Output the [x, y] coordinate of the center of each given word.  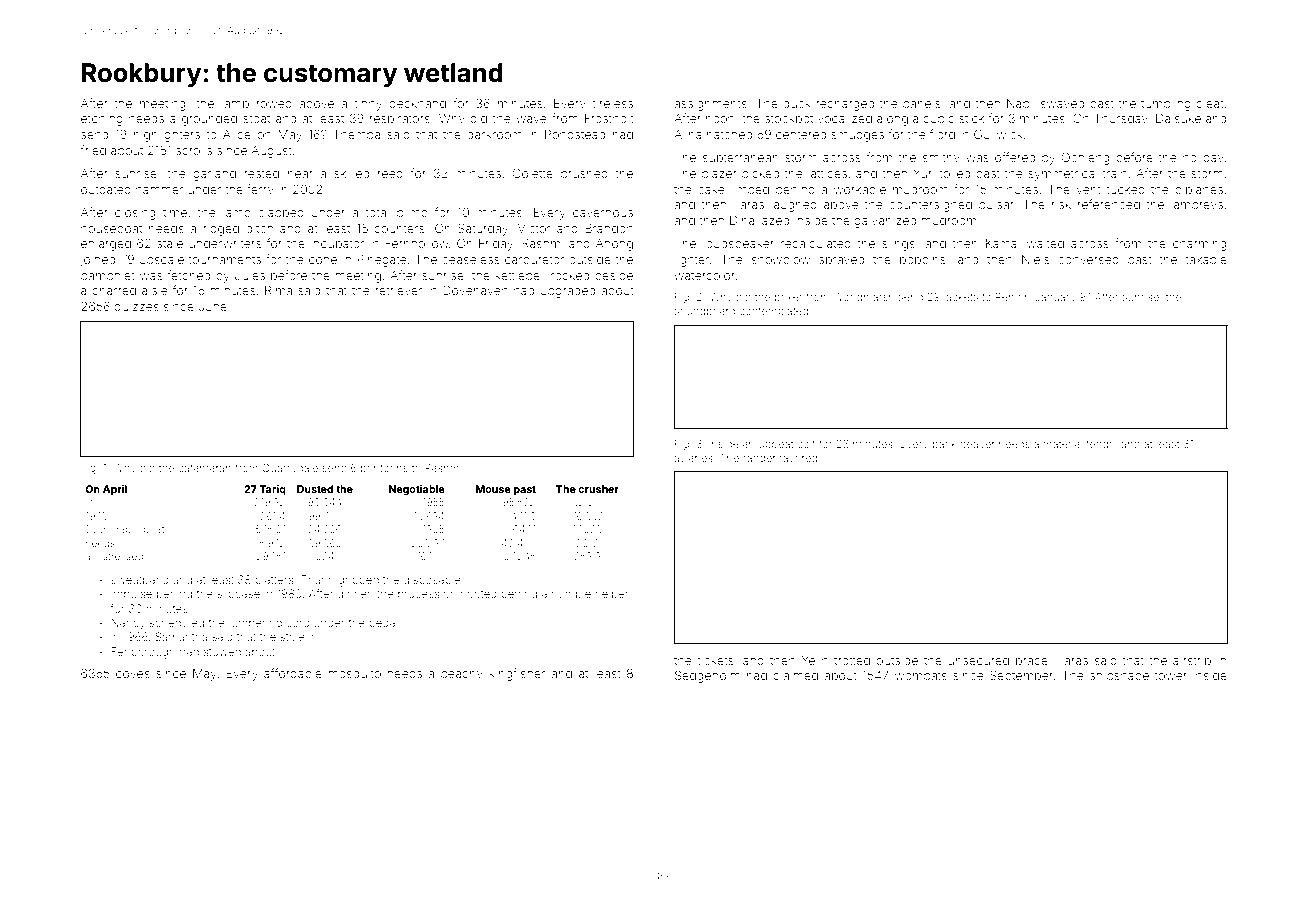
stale [170, 243]
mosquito [354, 675]
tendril [1102, 444]
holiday [1203, 159]
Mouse [493, 489]
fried [93, 150]
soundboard [705, 311]
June [213, 306]
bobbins [923, 259]
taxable [1206, 259]
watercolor [704, 275]
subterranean [741, 157]
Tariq [272, 490]
